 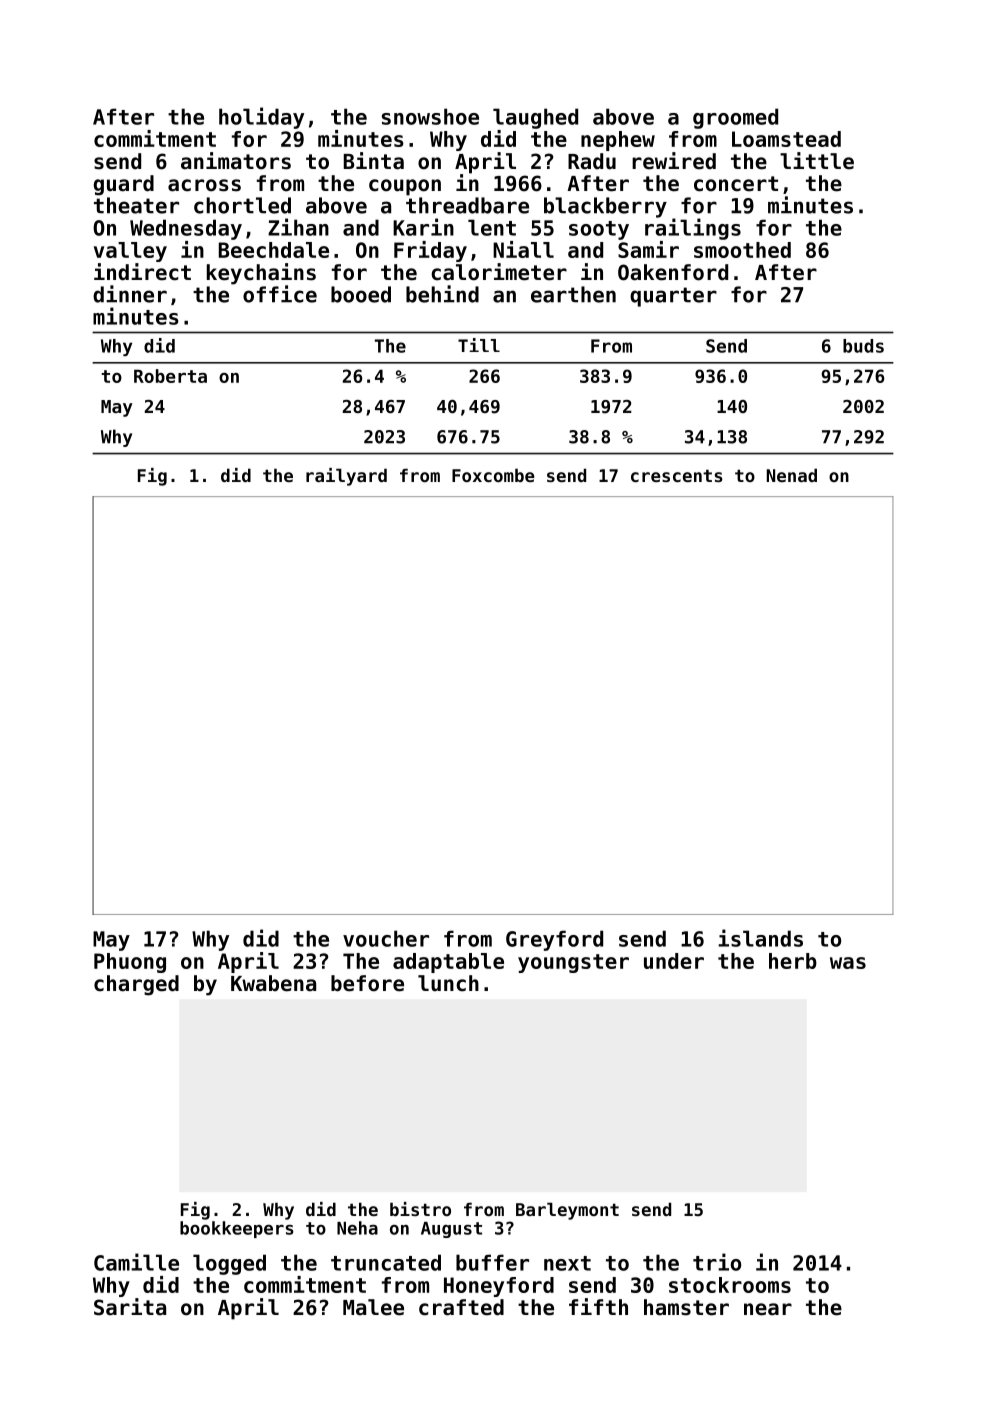 What do you see at coordinates (346, 477) in the screenshot?
I see `railyard` at bounding box center [346, 477].
